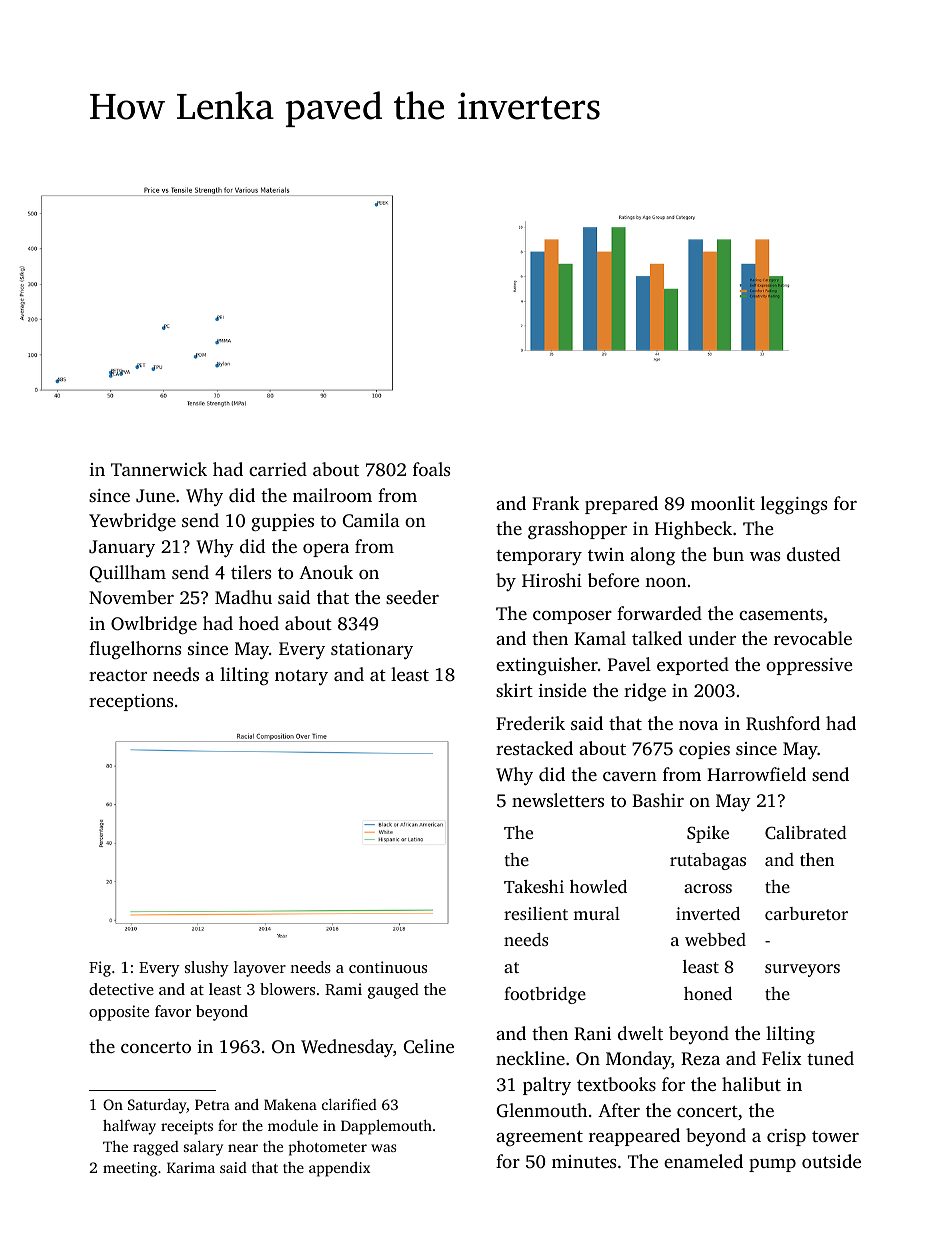 This screenshot has height=1233, width=952. I want to click on Hiroshi, so click(552, 580).
